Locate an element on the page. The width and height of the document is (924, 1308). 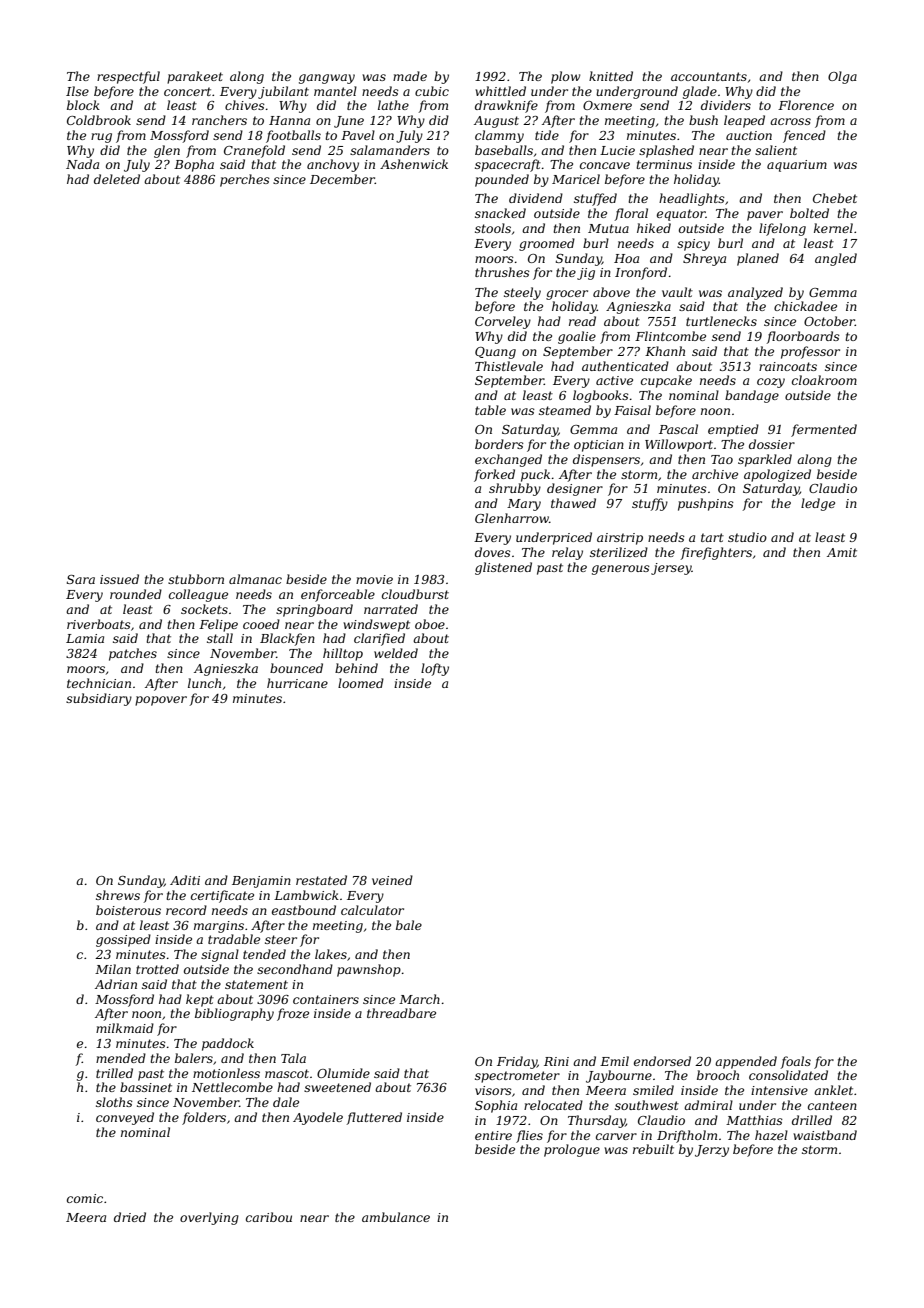
loomed is located at coordinates (361, 683).
